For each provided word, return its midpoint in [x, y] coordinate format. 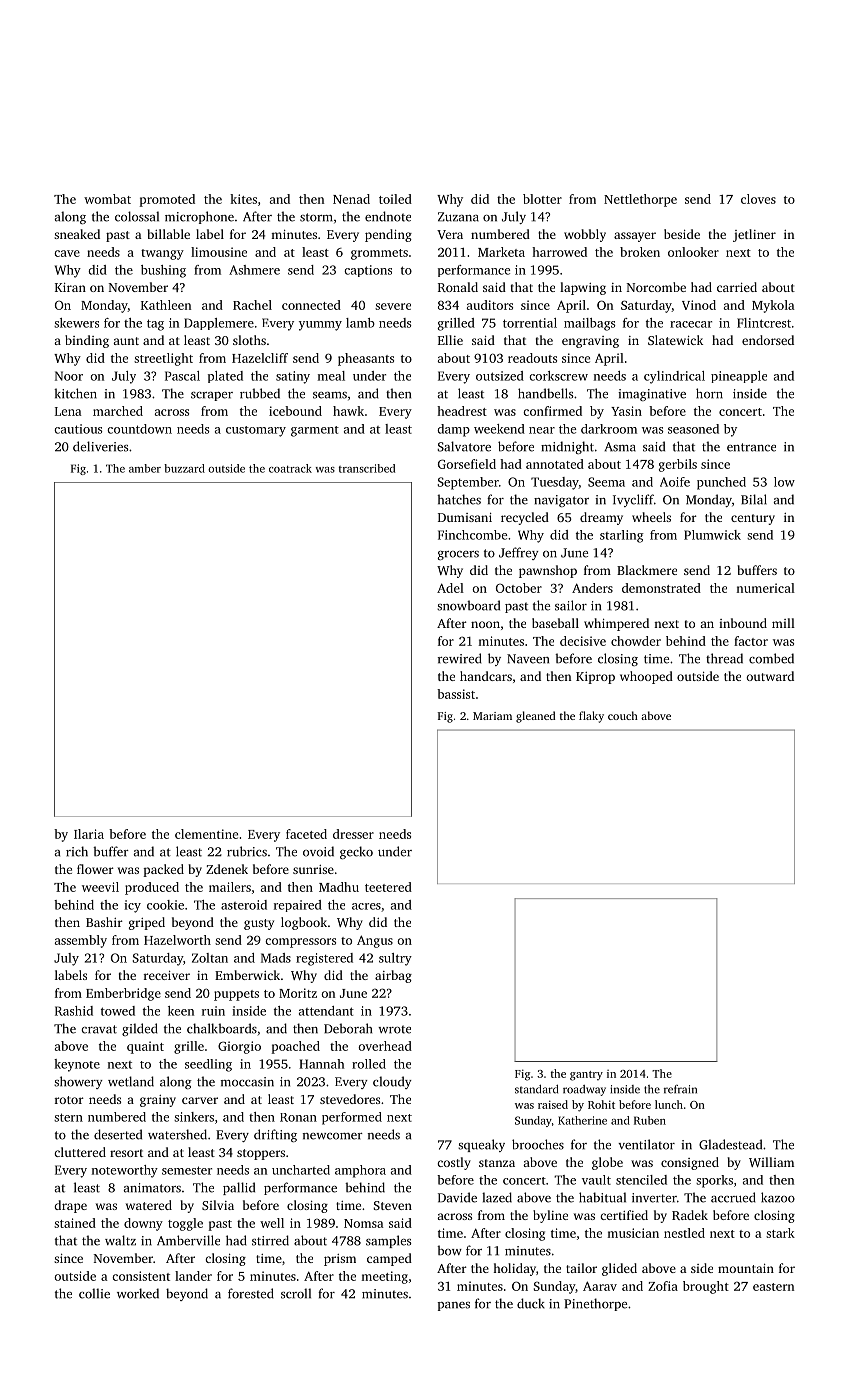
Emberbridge [123, 994]
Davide [457, 1197]
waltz [120, 1240]
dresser [353, 834]
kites [243, 199]
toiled [395, 199]
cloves [758, 199]
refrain [680, 1089]
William [771, 1162]
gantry [586, 1076]
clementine [206, 834]
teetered [388, 887]
